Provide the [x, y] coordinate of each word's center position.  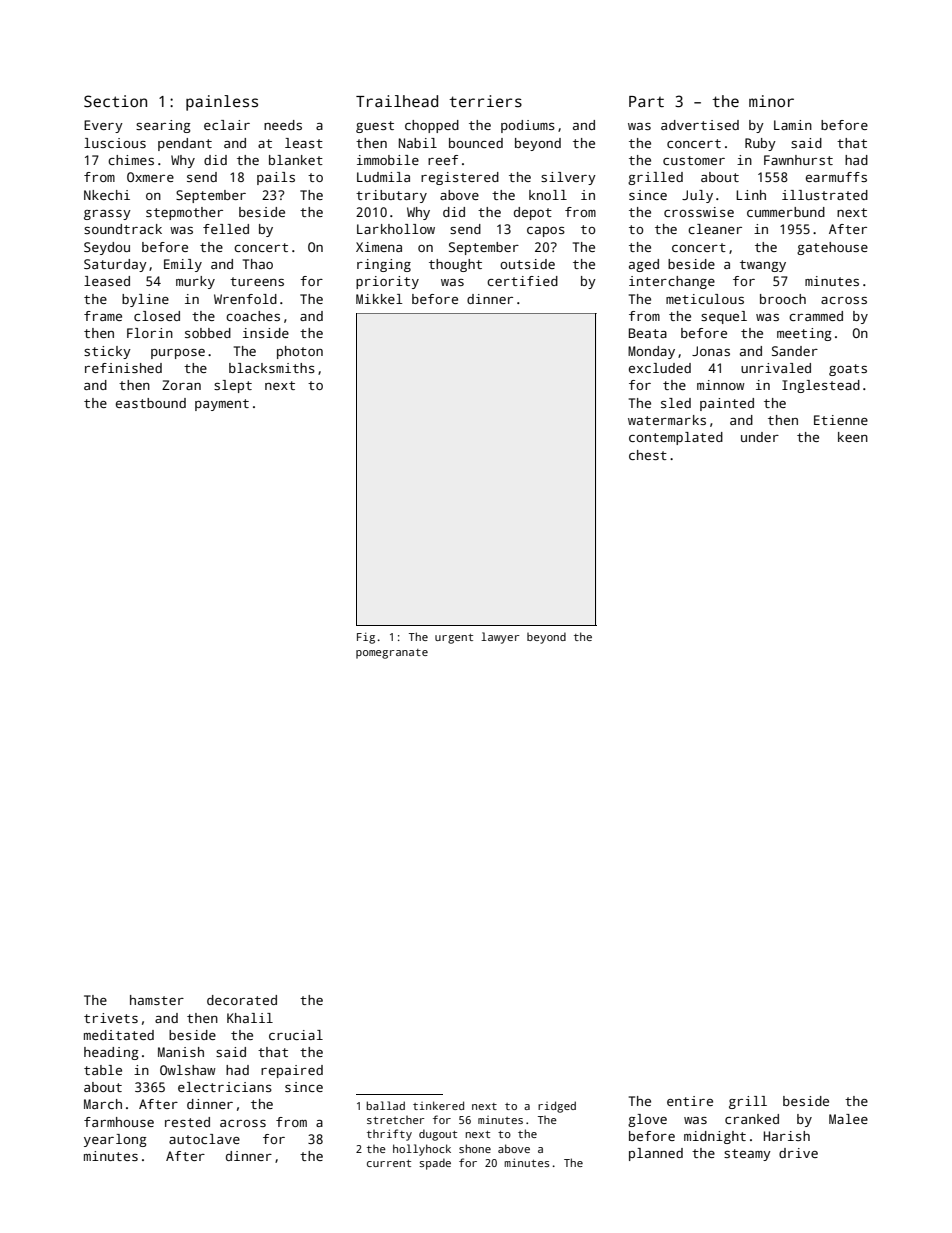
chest [648, 455]
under [760, 437]
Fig [366, 638]
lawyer [500, 638]
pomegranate [392, 654]
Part [646, 101]
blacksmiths [272, 368]
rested [187, 1122]
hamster [157, 1000]
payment [222, 405]
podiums [528, 126]
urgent [454, 639]
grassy [107, 215]
